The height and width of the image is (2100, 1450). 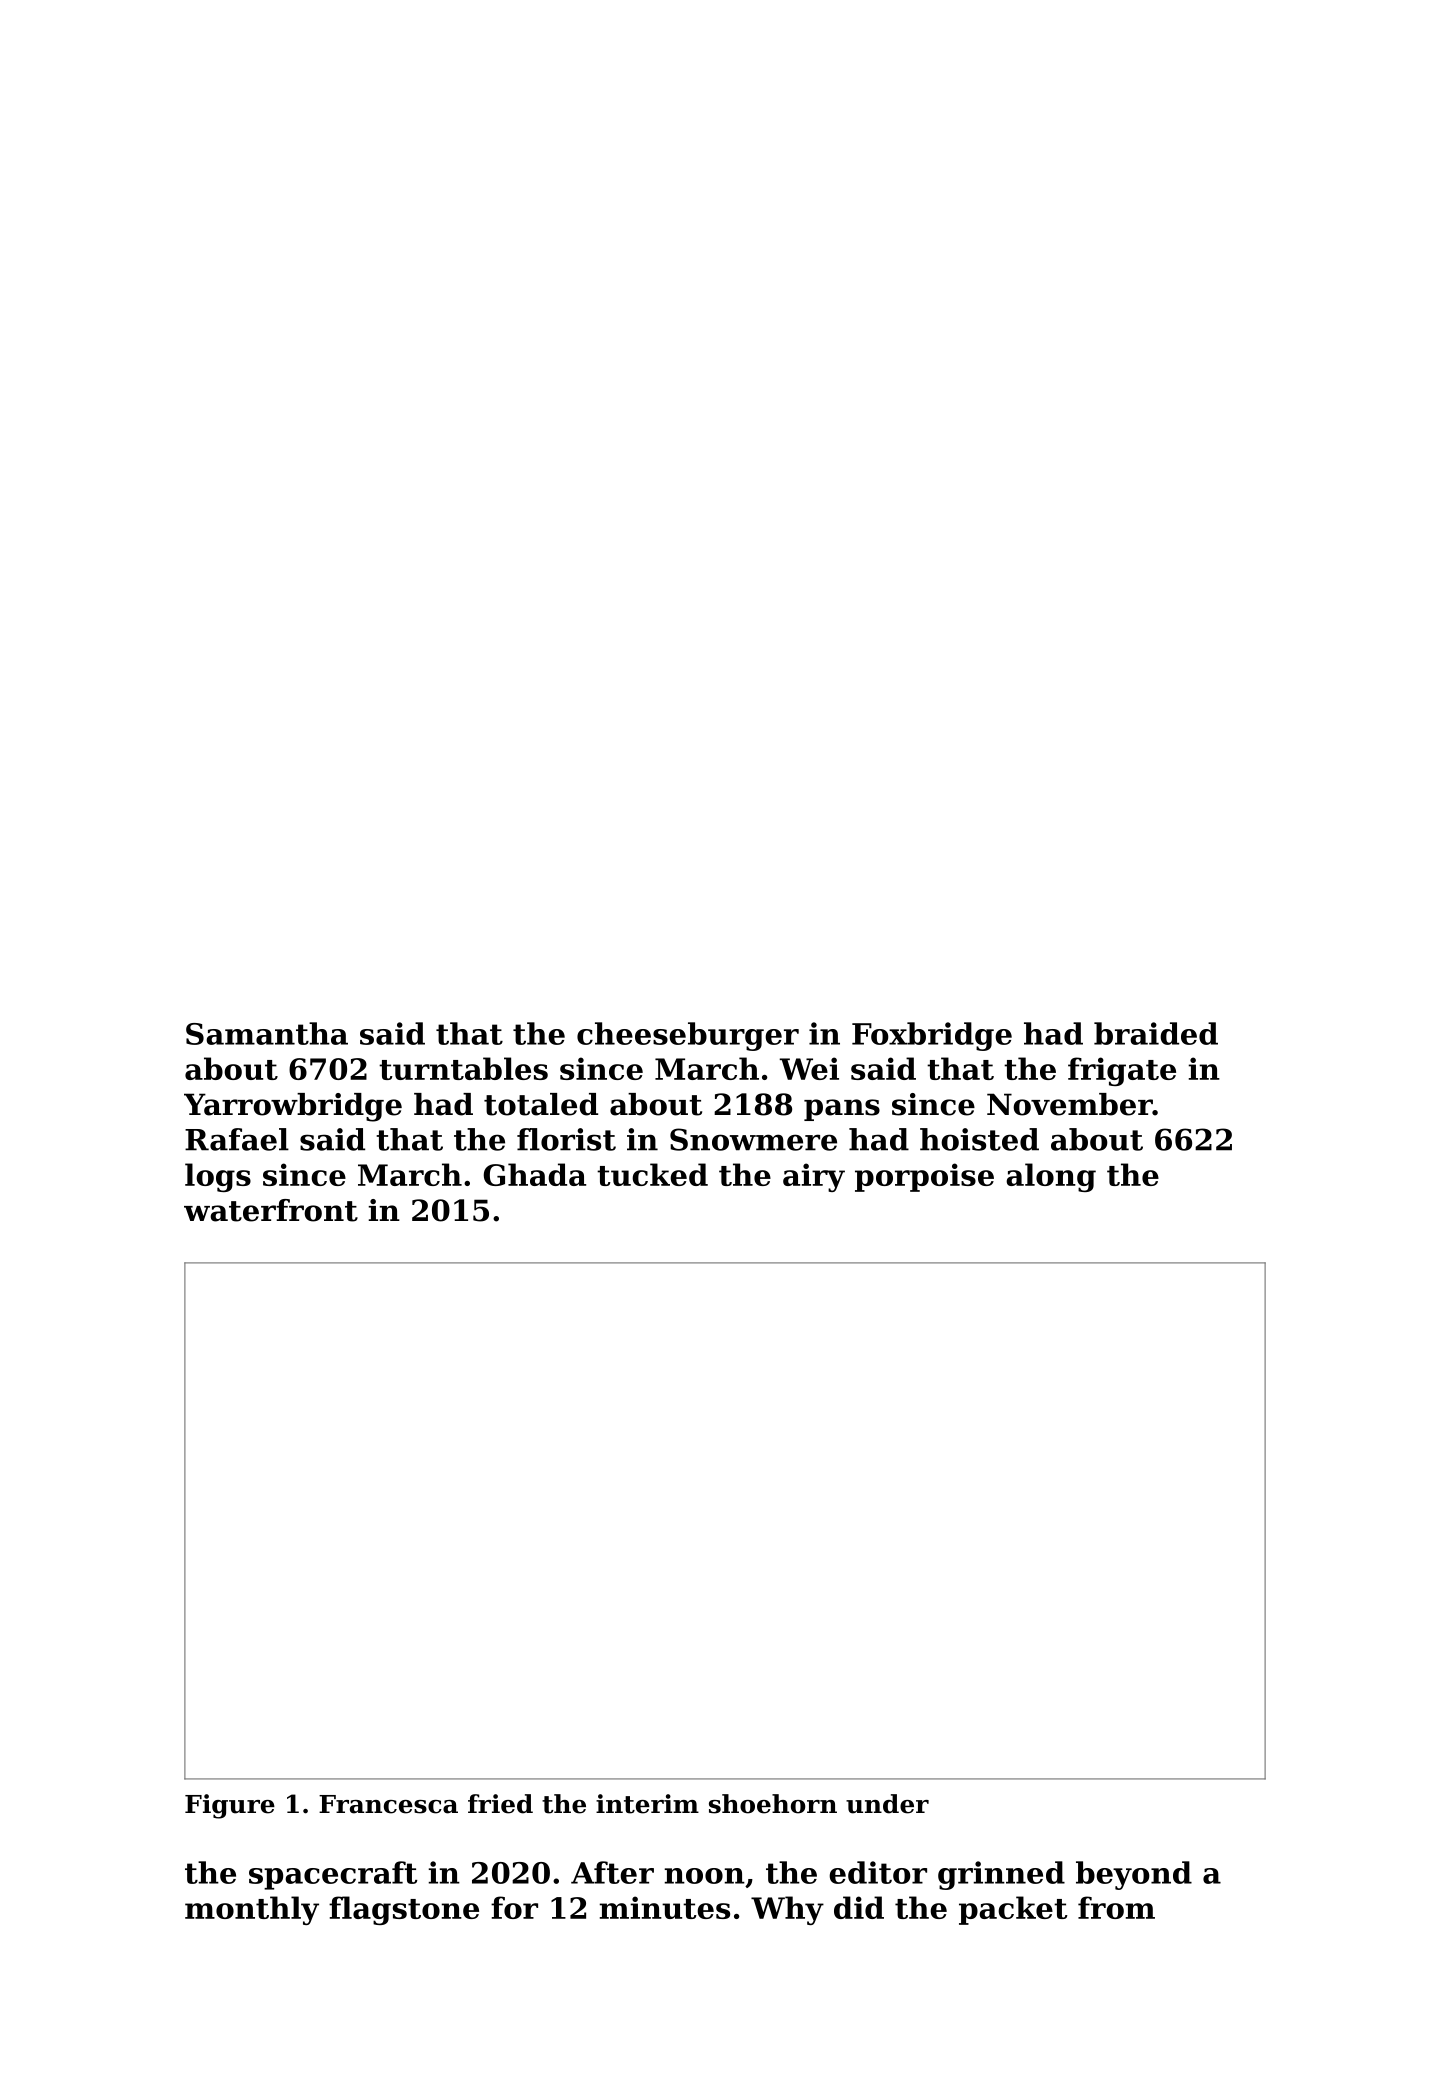 I want to click on Samantha, so click(x=267, y=1033).
